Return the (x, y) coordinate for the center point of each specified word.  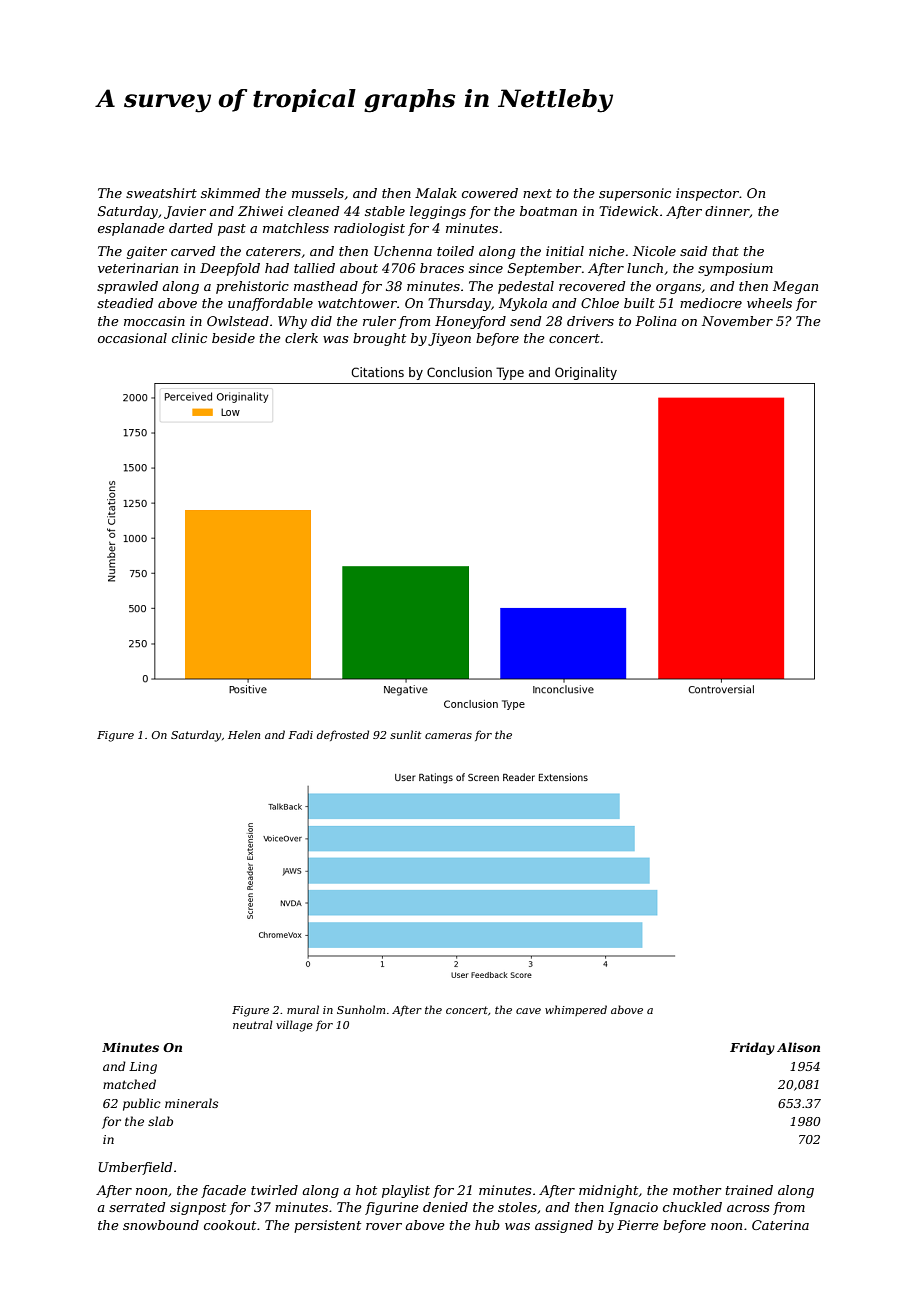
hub (487, 1225)
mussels (318, 193)
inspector (707, 194)
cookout (230, 1225)
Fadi (300, 734)
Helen (244, 734)
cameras (448, 736)
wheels (769, 303)
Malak (436, 193)
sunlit (405, 734)
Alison (798, 1047)
